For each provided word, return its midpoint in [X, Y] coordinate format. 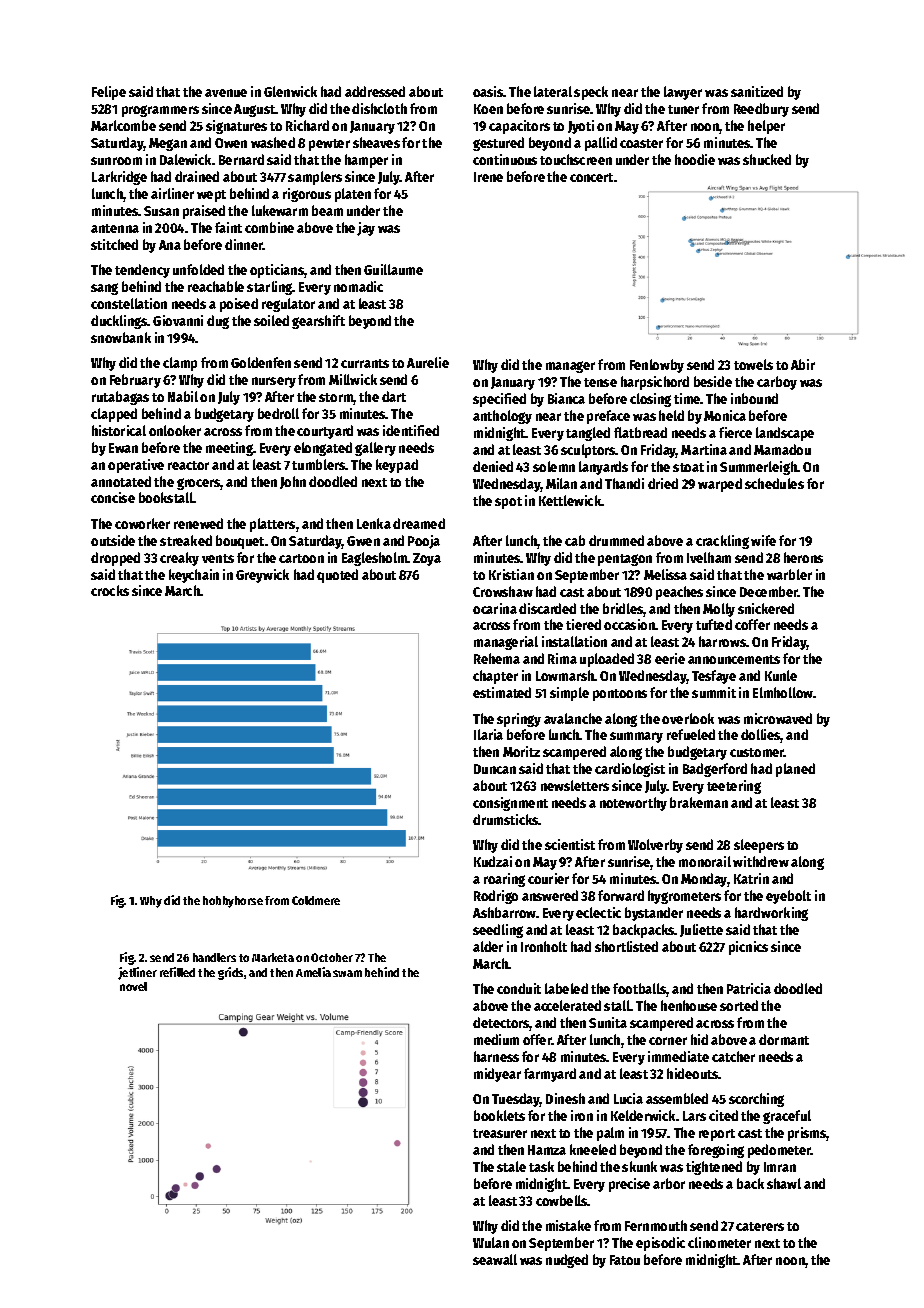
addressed [375, 91]
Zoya [427, 559]
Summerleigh [759, 468]
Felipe [109, 93]
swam [347, 973]
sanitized [757, 91]
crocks [110, 590]
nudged [567, 1261]
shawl [784, 1183]
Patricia [749, 988]
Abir [803, 364]
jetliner [137, 973]
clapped [114, 415]
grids [230, 973]
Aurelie [428, 362]
